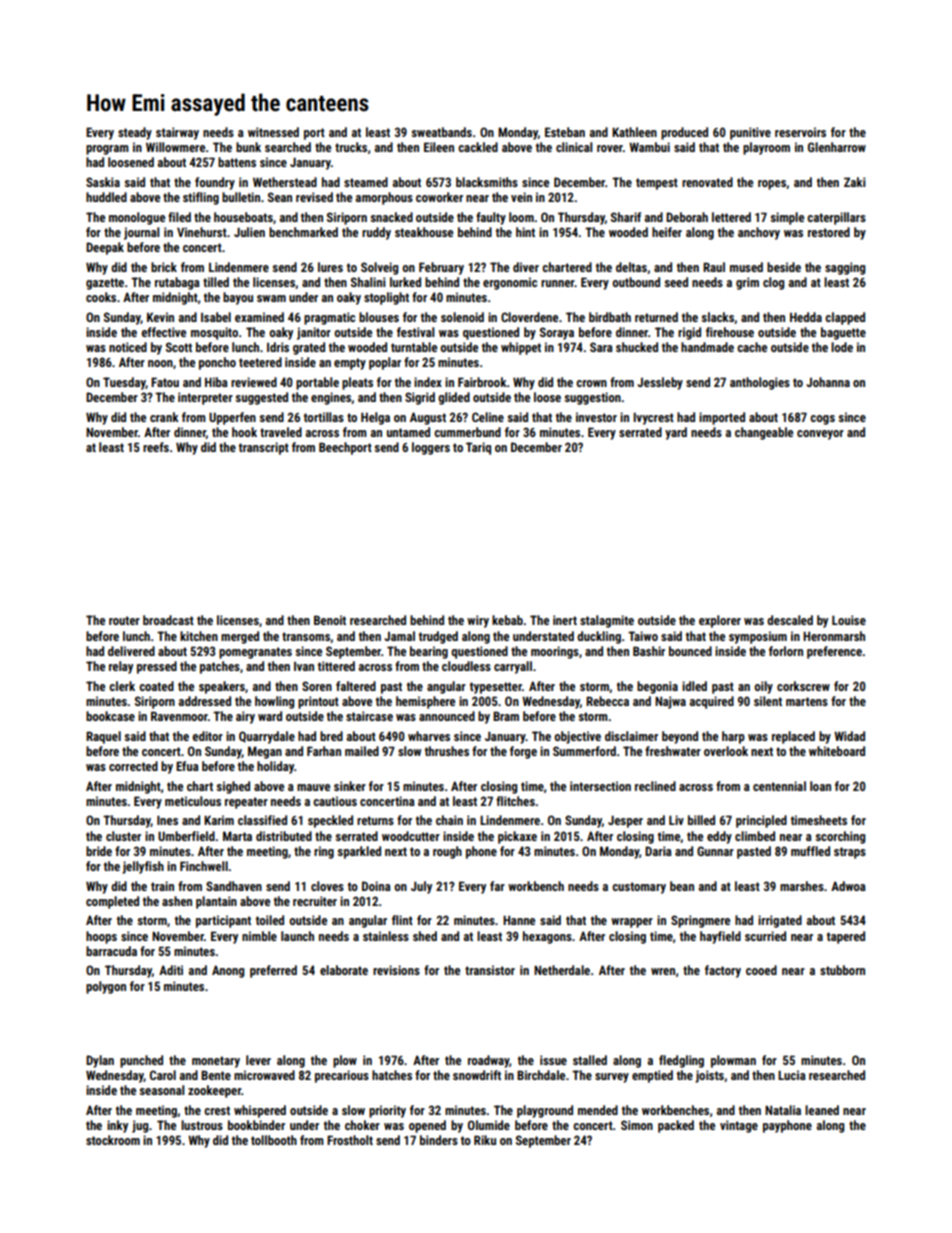 This document has height=1233, width=952. What do you see at coordinates (676, 433) in the document?
I see `yard` at bounding box center [676, 433].
